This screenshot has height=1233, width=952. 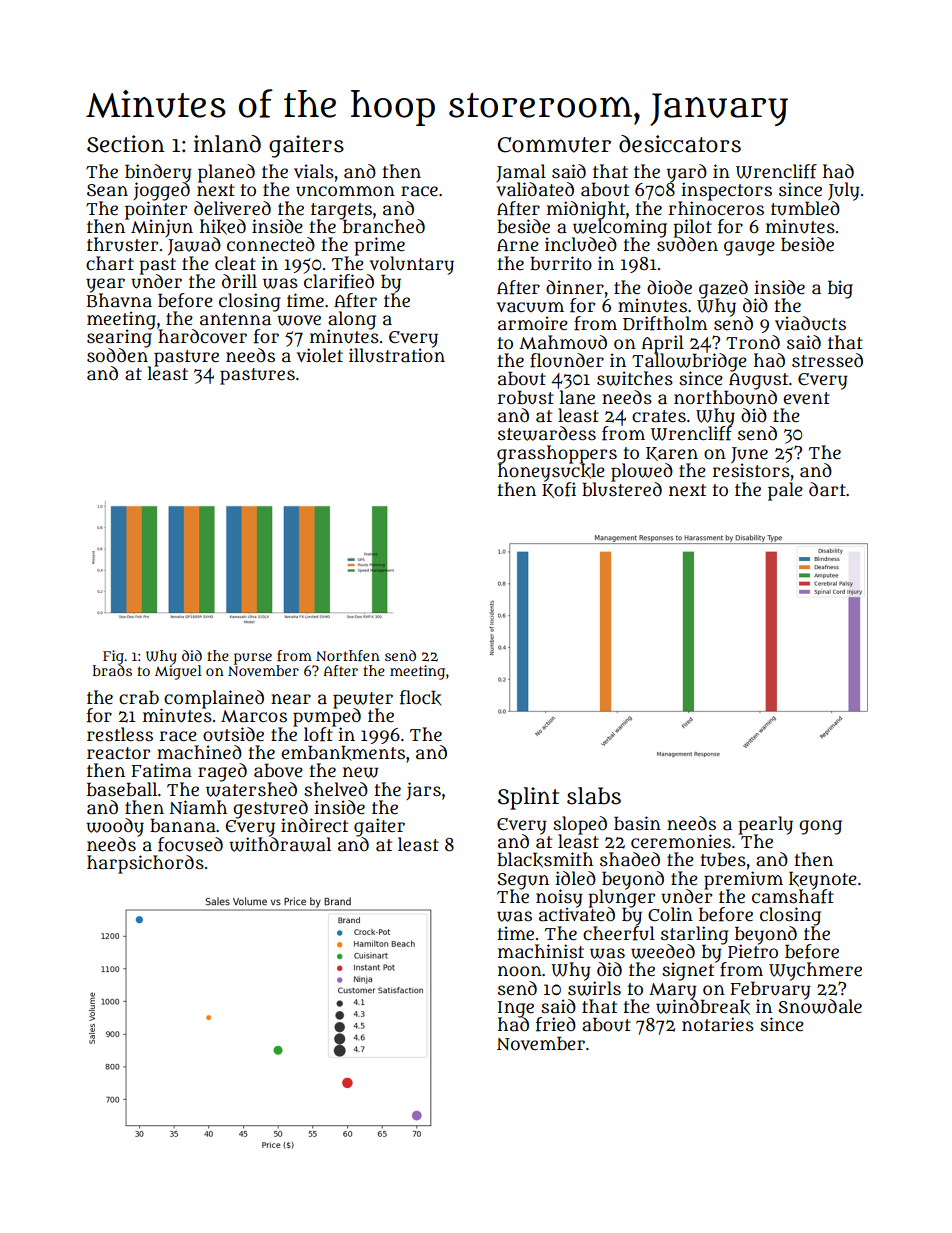 What do you see at coordinates (122, 789) in the screenshot?
I see `baseball` at bounding box center [122, 789].
